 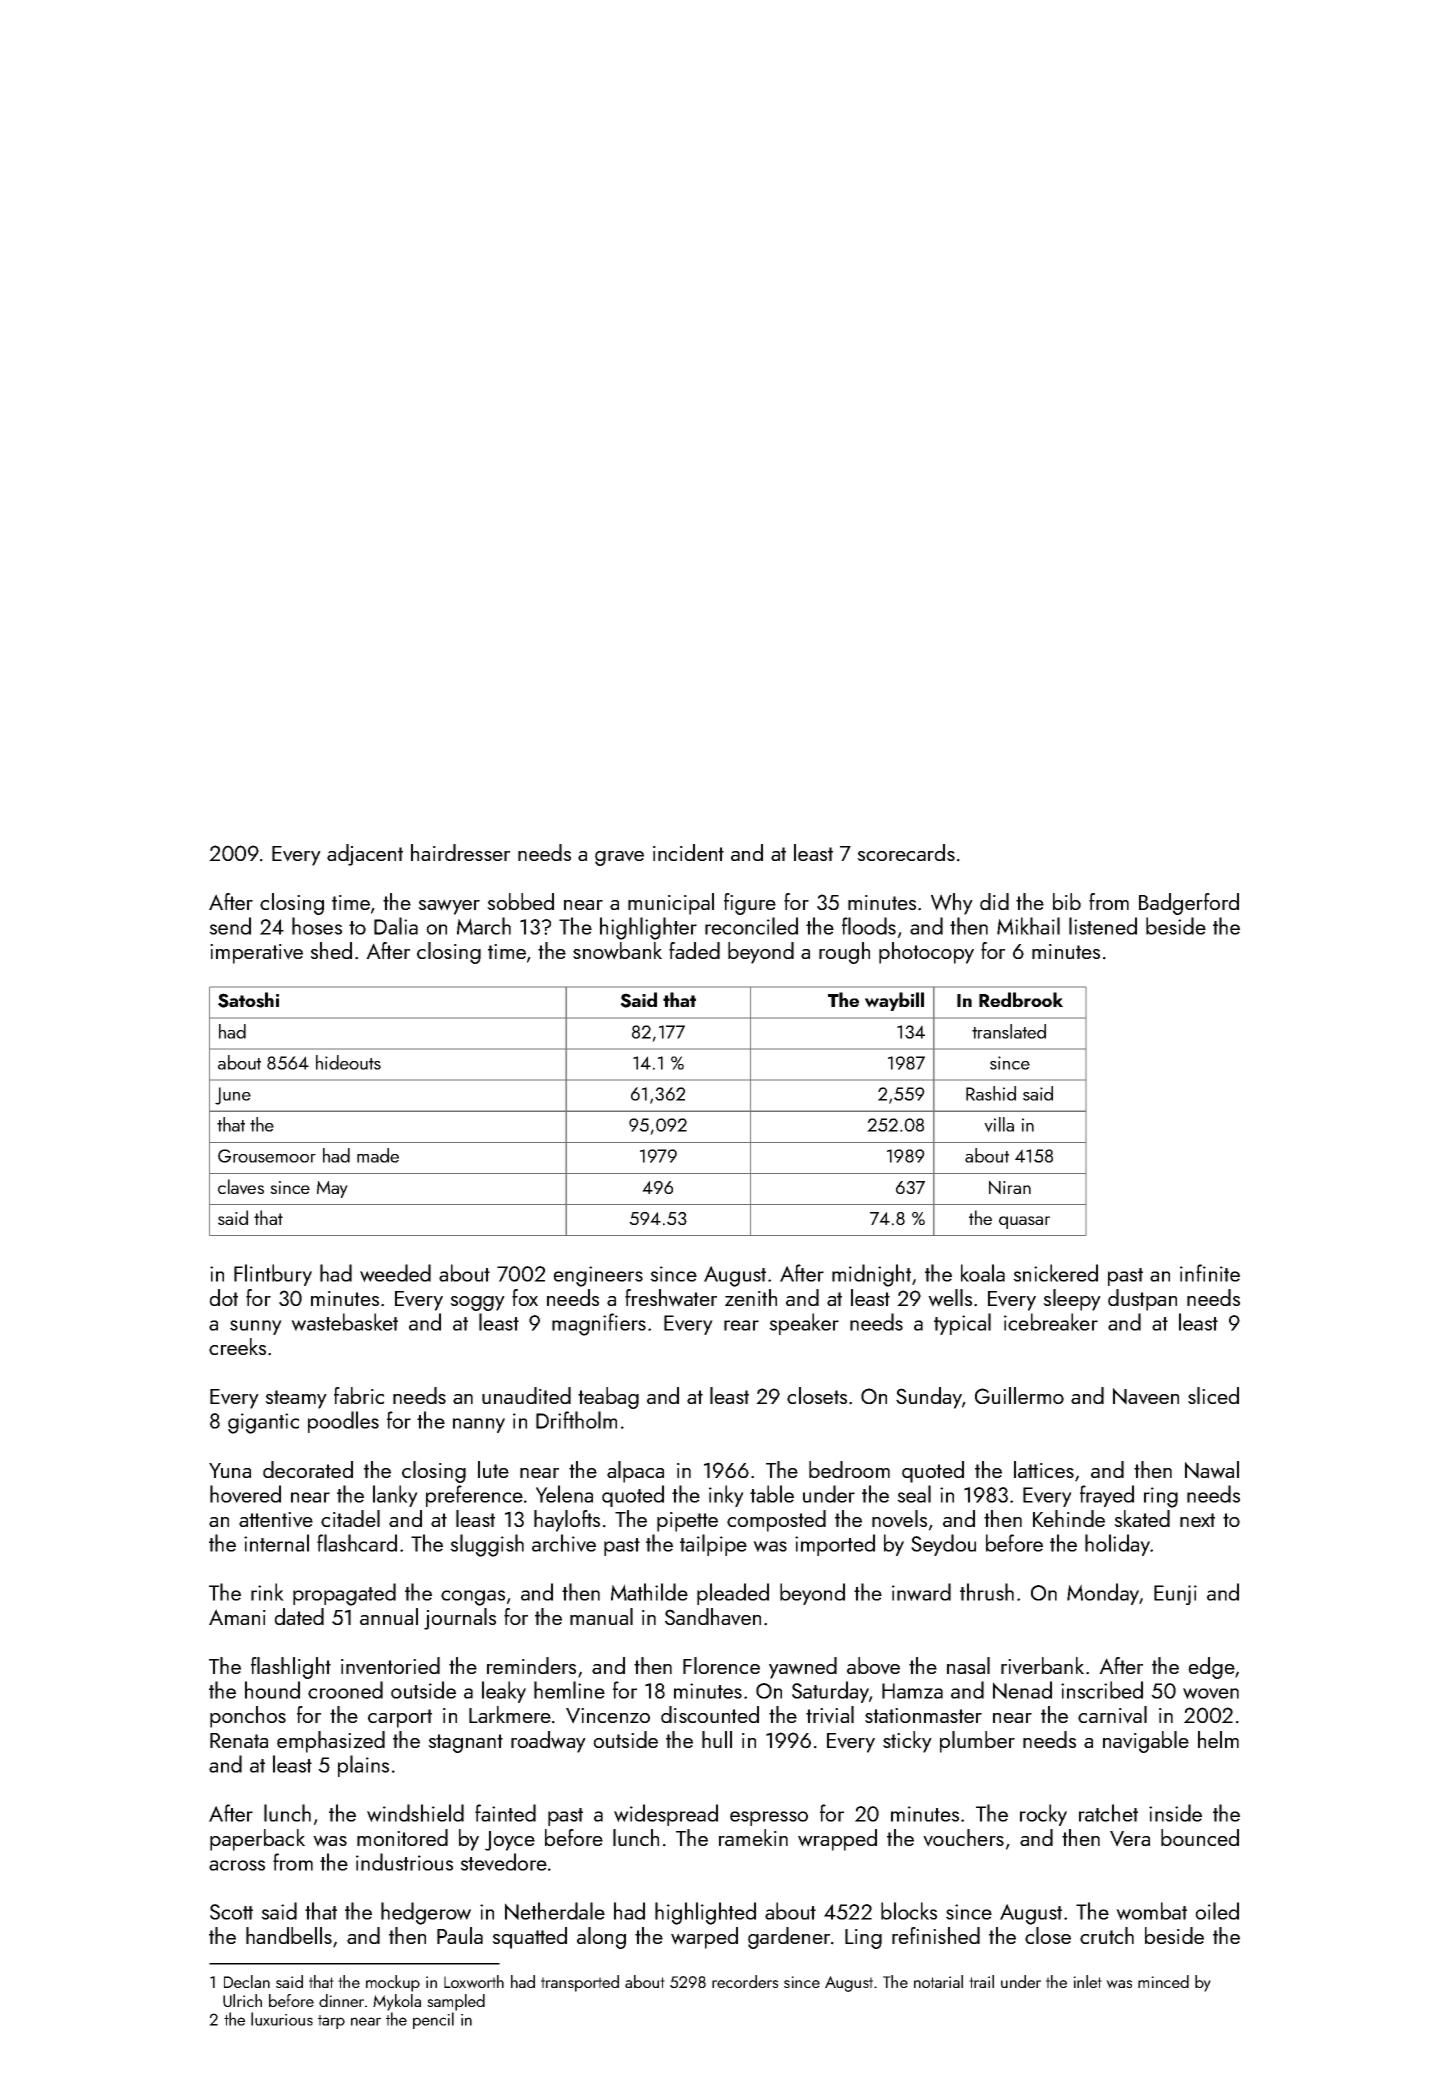 I want to click on vouchers, so click(x=963, y=1838).
